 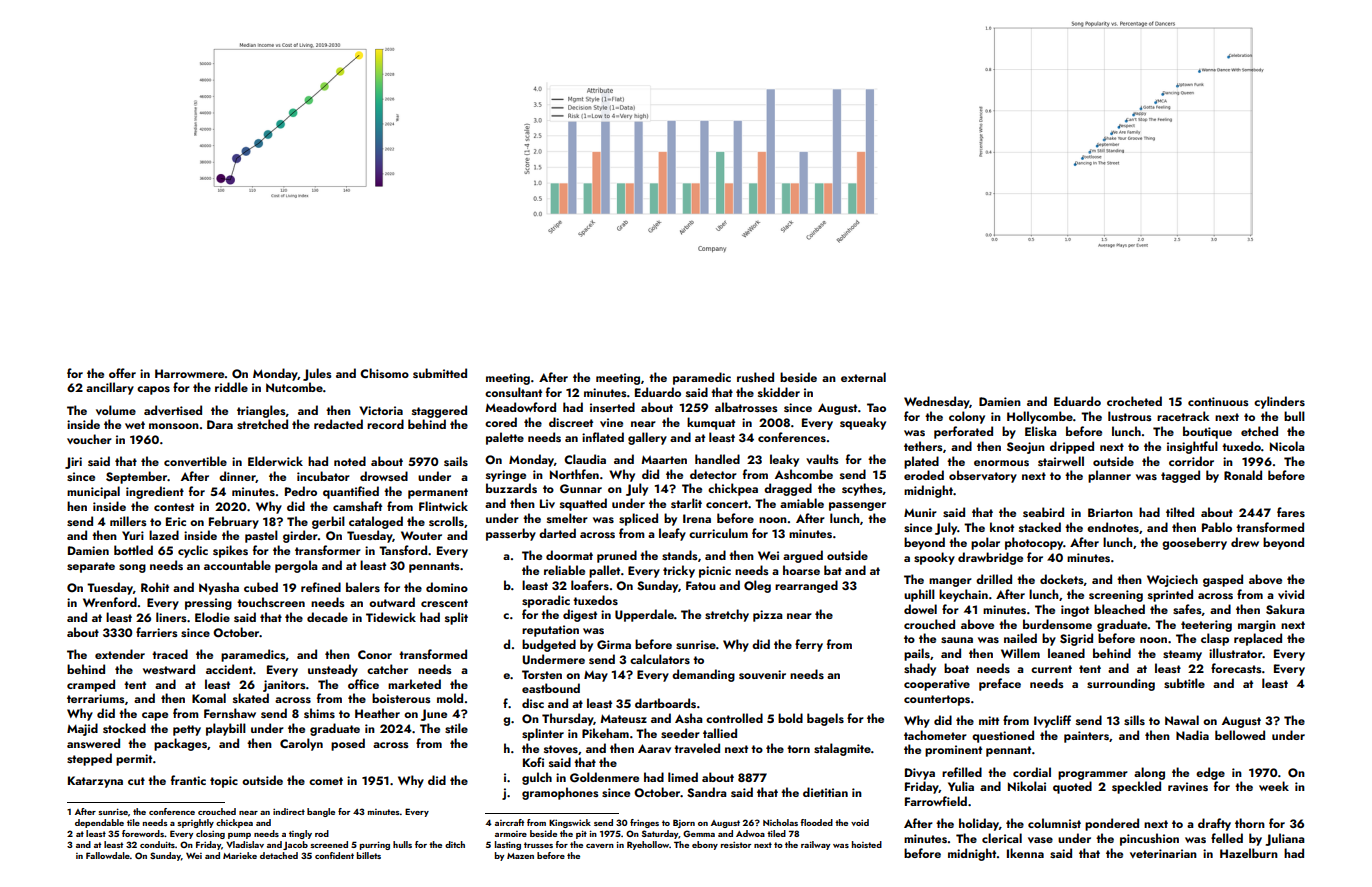 What do you see at coordinates (169, 669) in the page?
I see `westward` at bounding box center [169, 669].
